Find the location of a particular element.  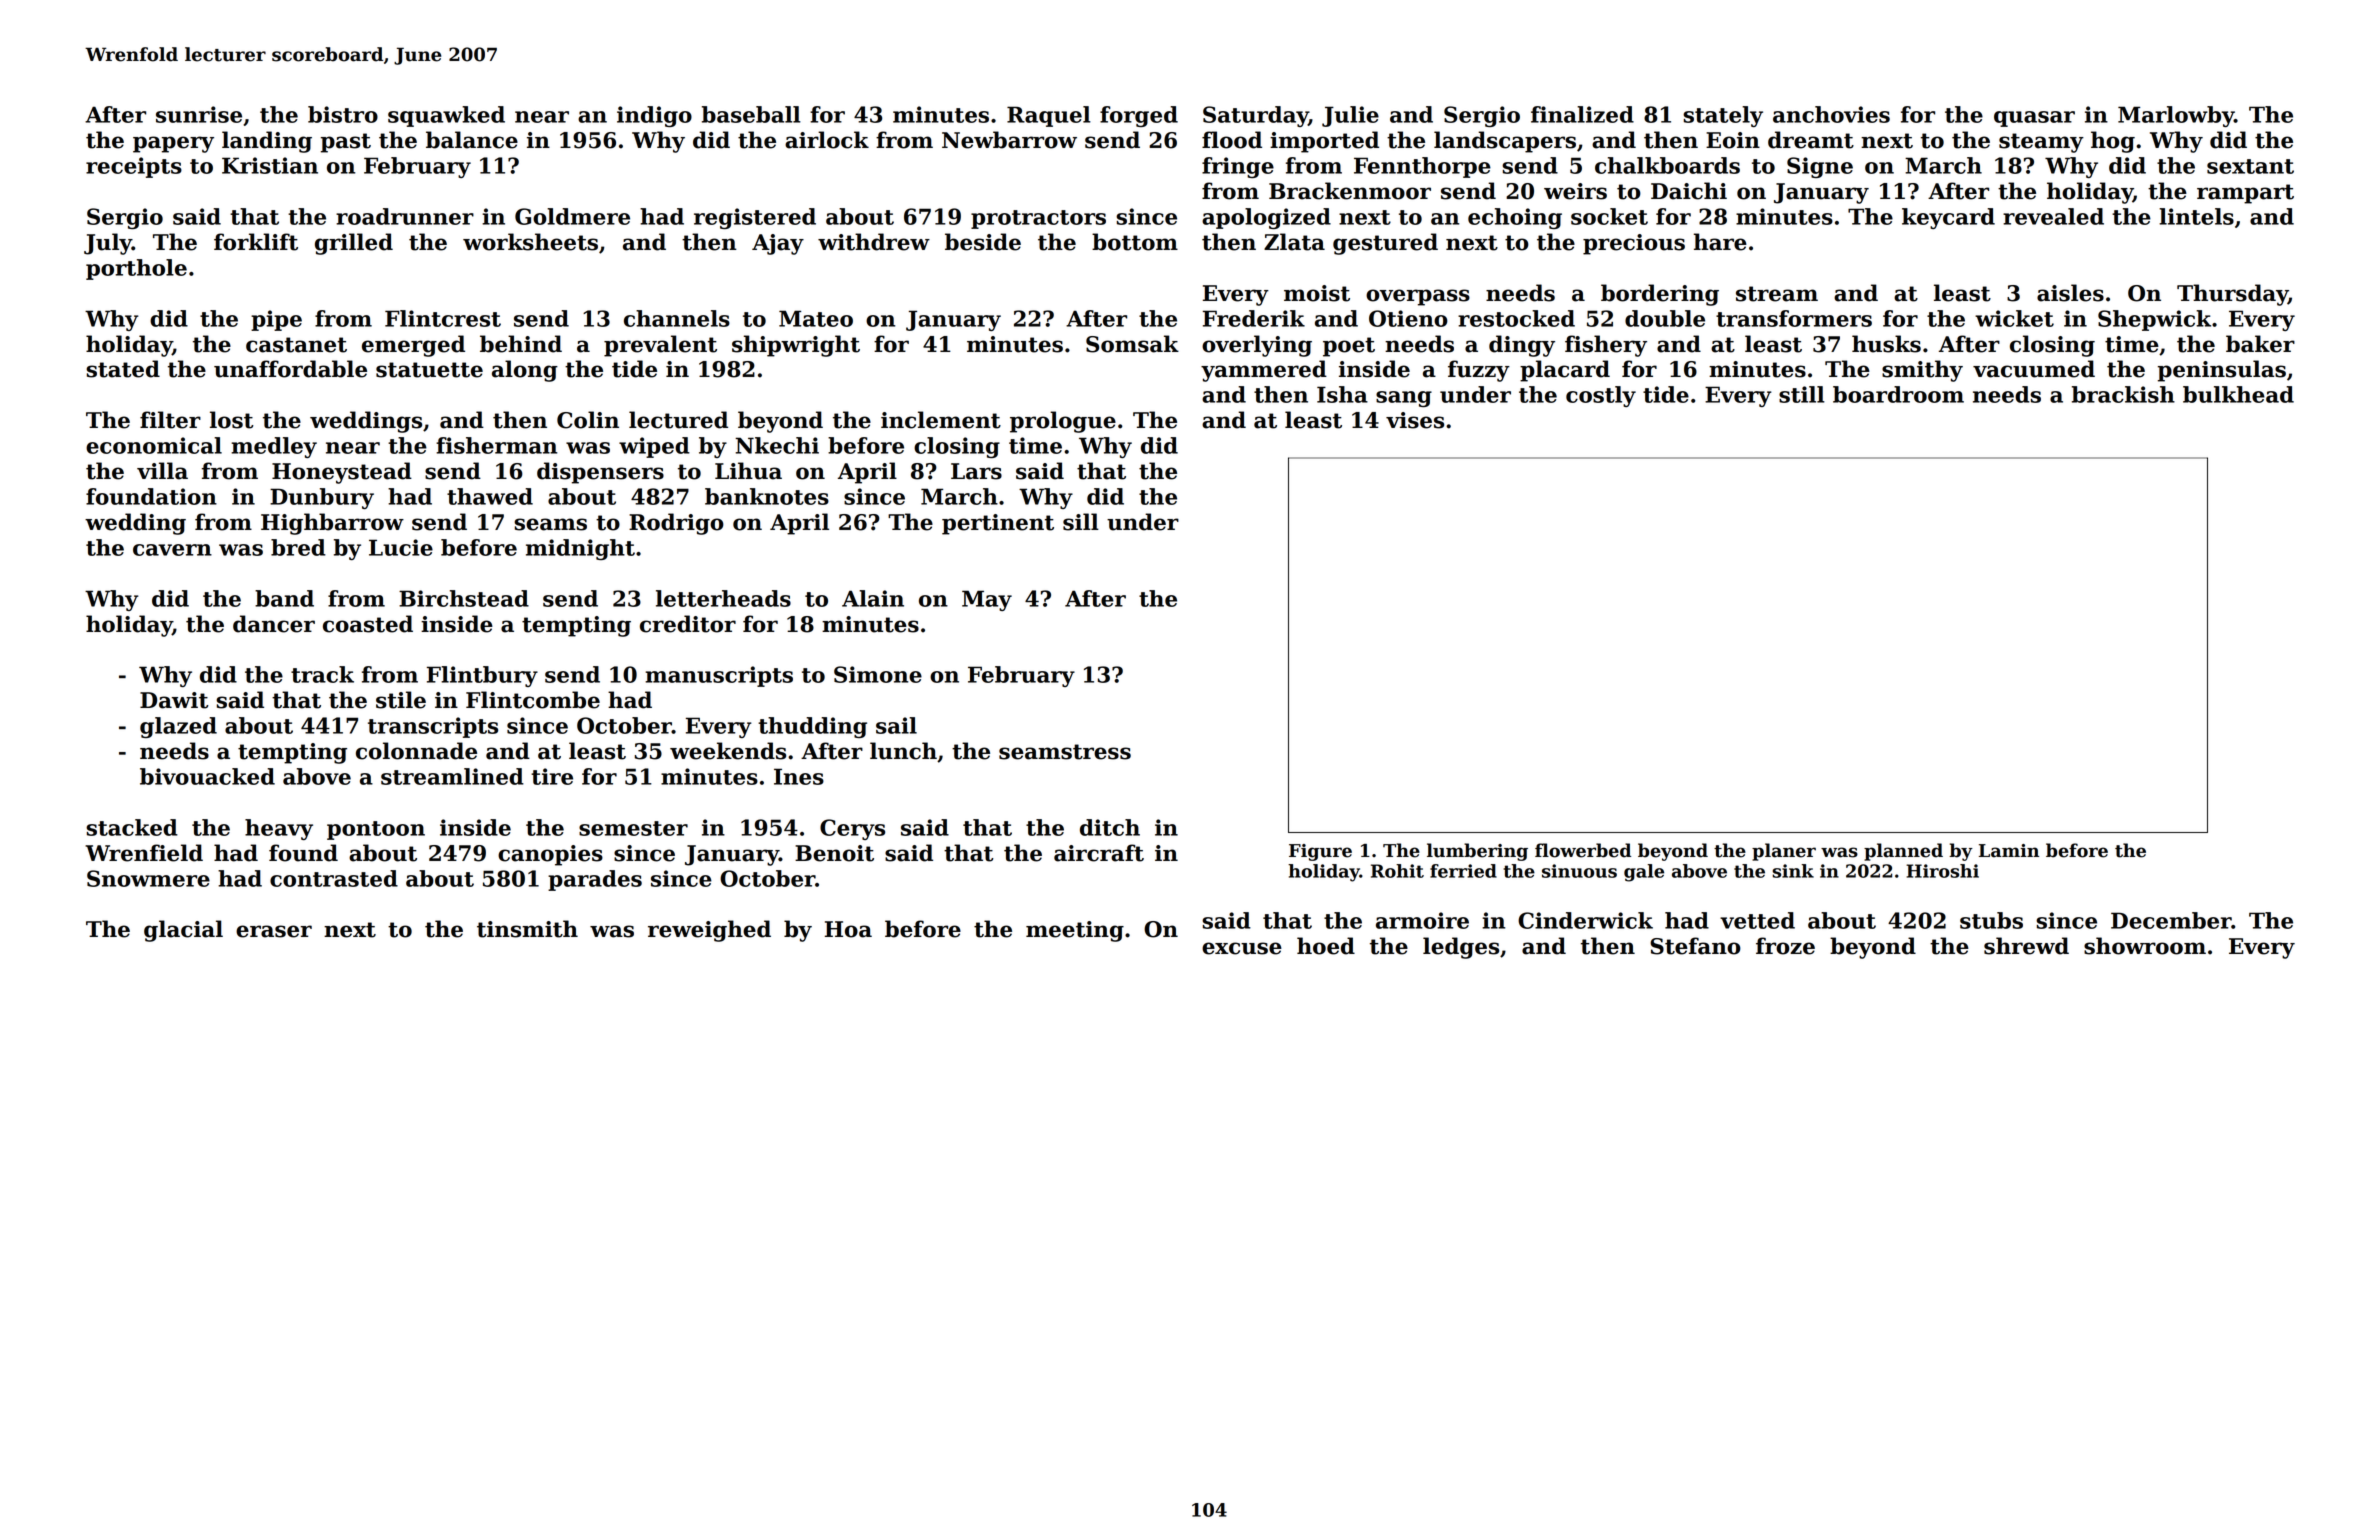

shipwright is located at coordinates (796, 346).
